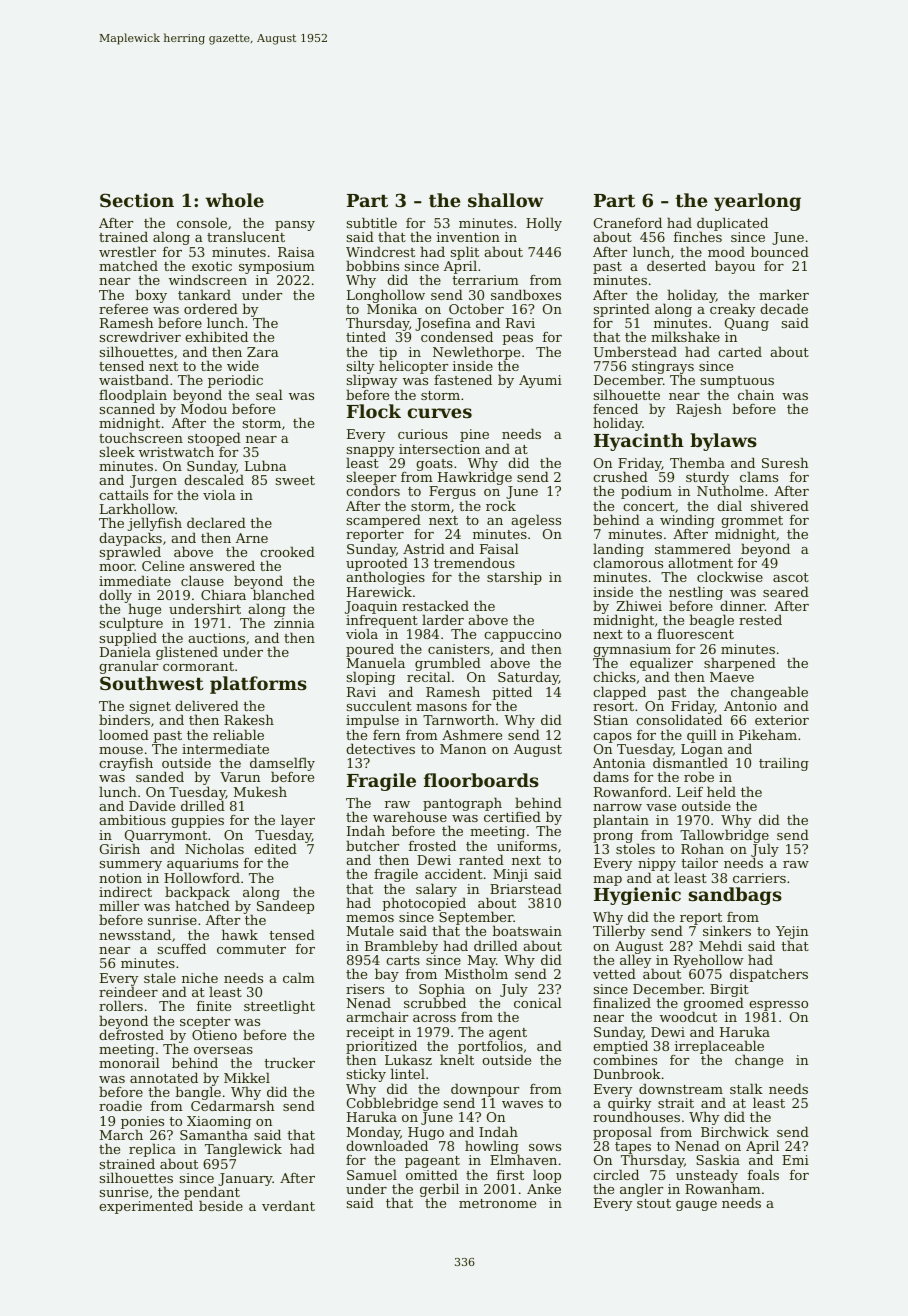 Image resolution: width=908 pixels, height=1316 pixels. I want to click on photocopied, so click(424, 904).
